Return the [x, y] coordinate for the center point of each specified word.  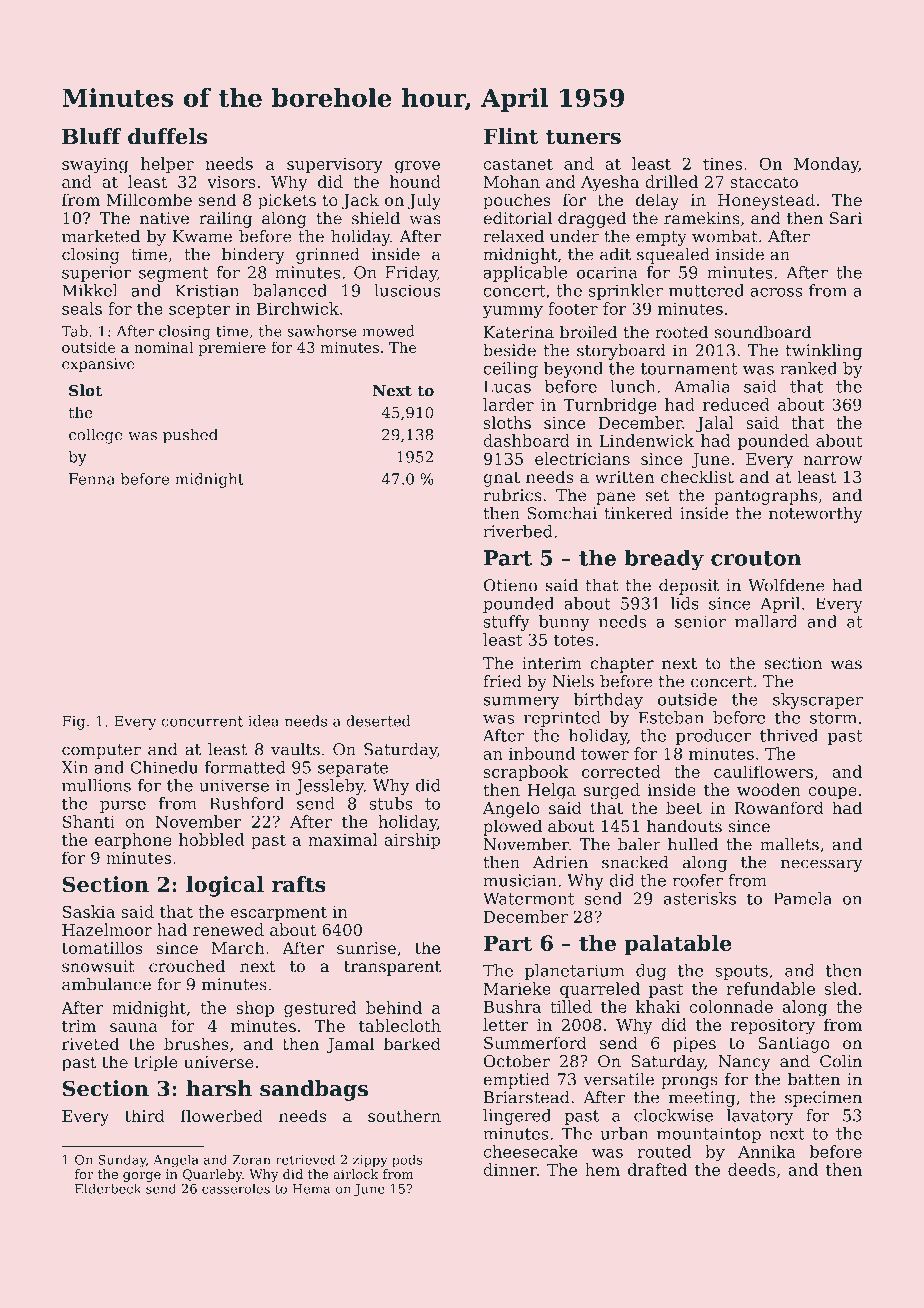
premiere [232, 349]
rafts [299, 884]
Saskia [89, 911]
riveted [91, 1043]
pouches [517, 201]
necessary [822, 865]
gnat [501, 479]
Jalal [715, 424]
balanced [290, 290]
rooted [681, 332]
